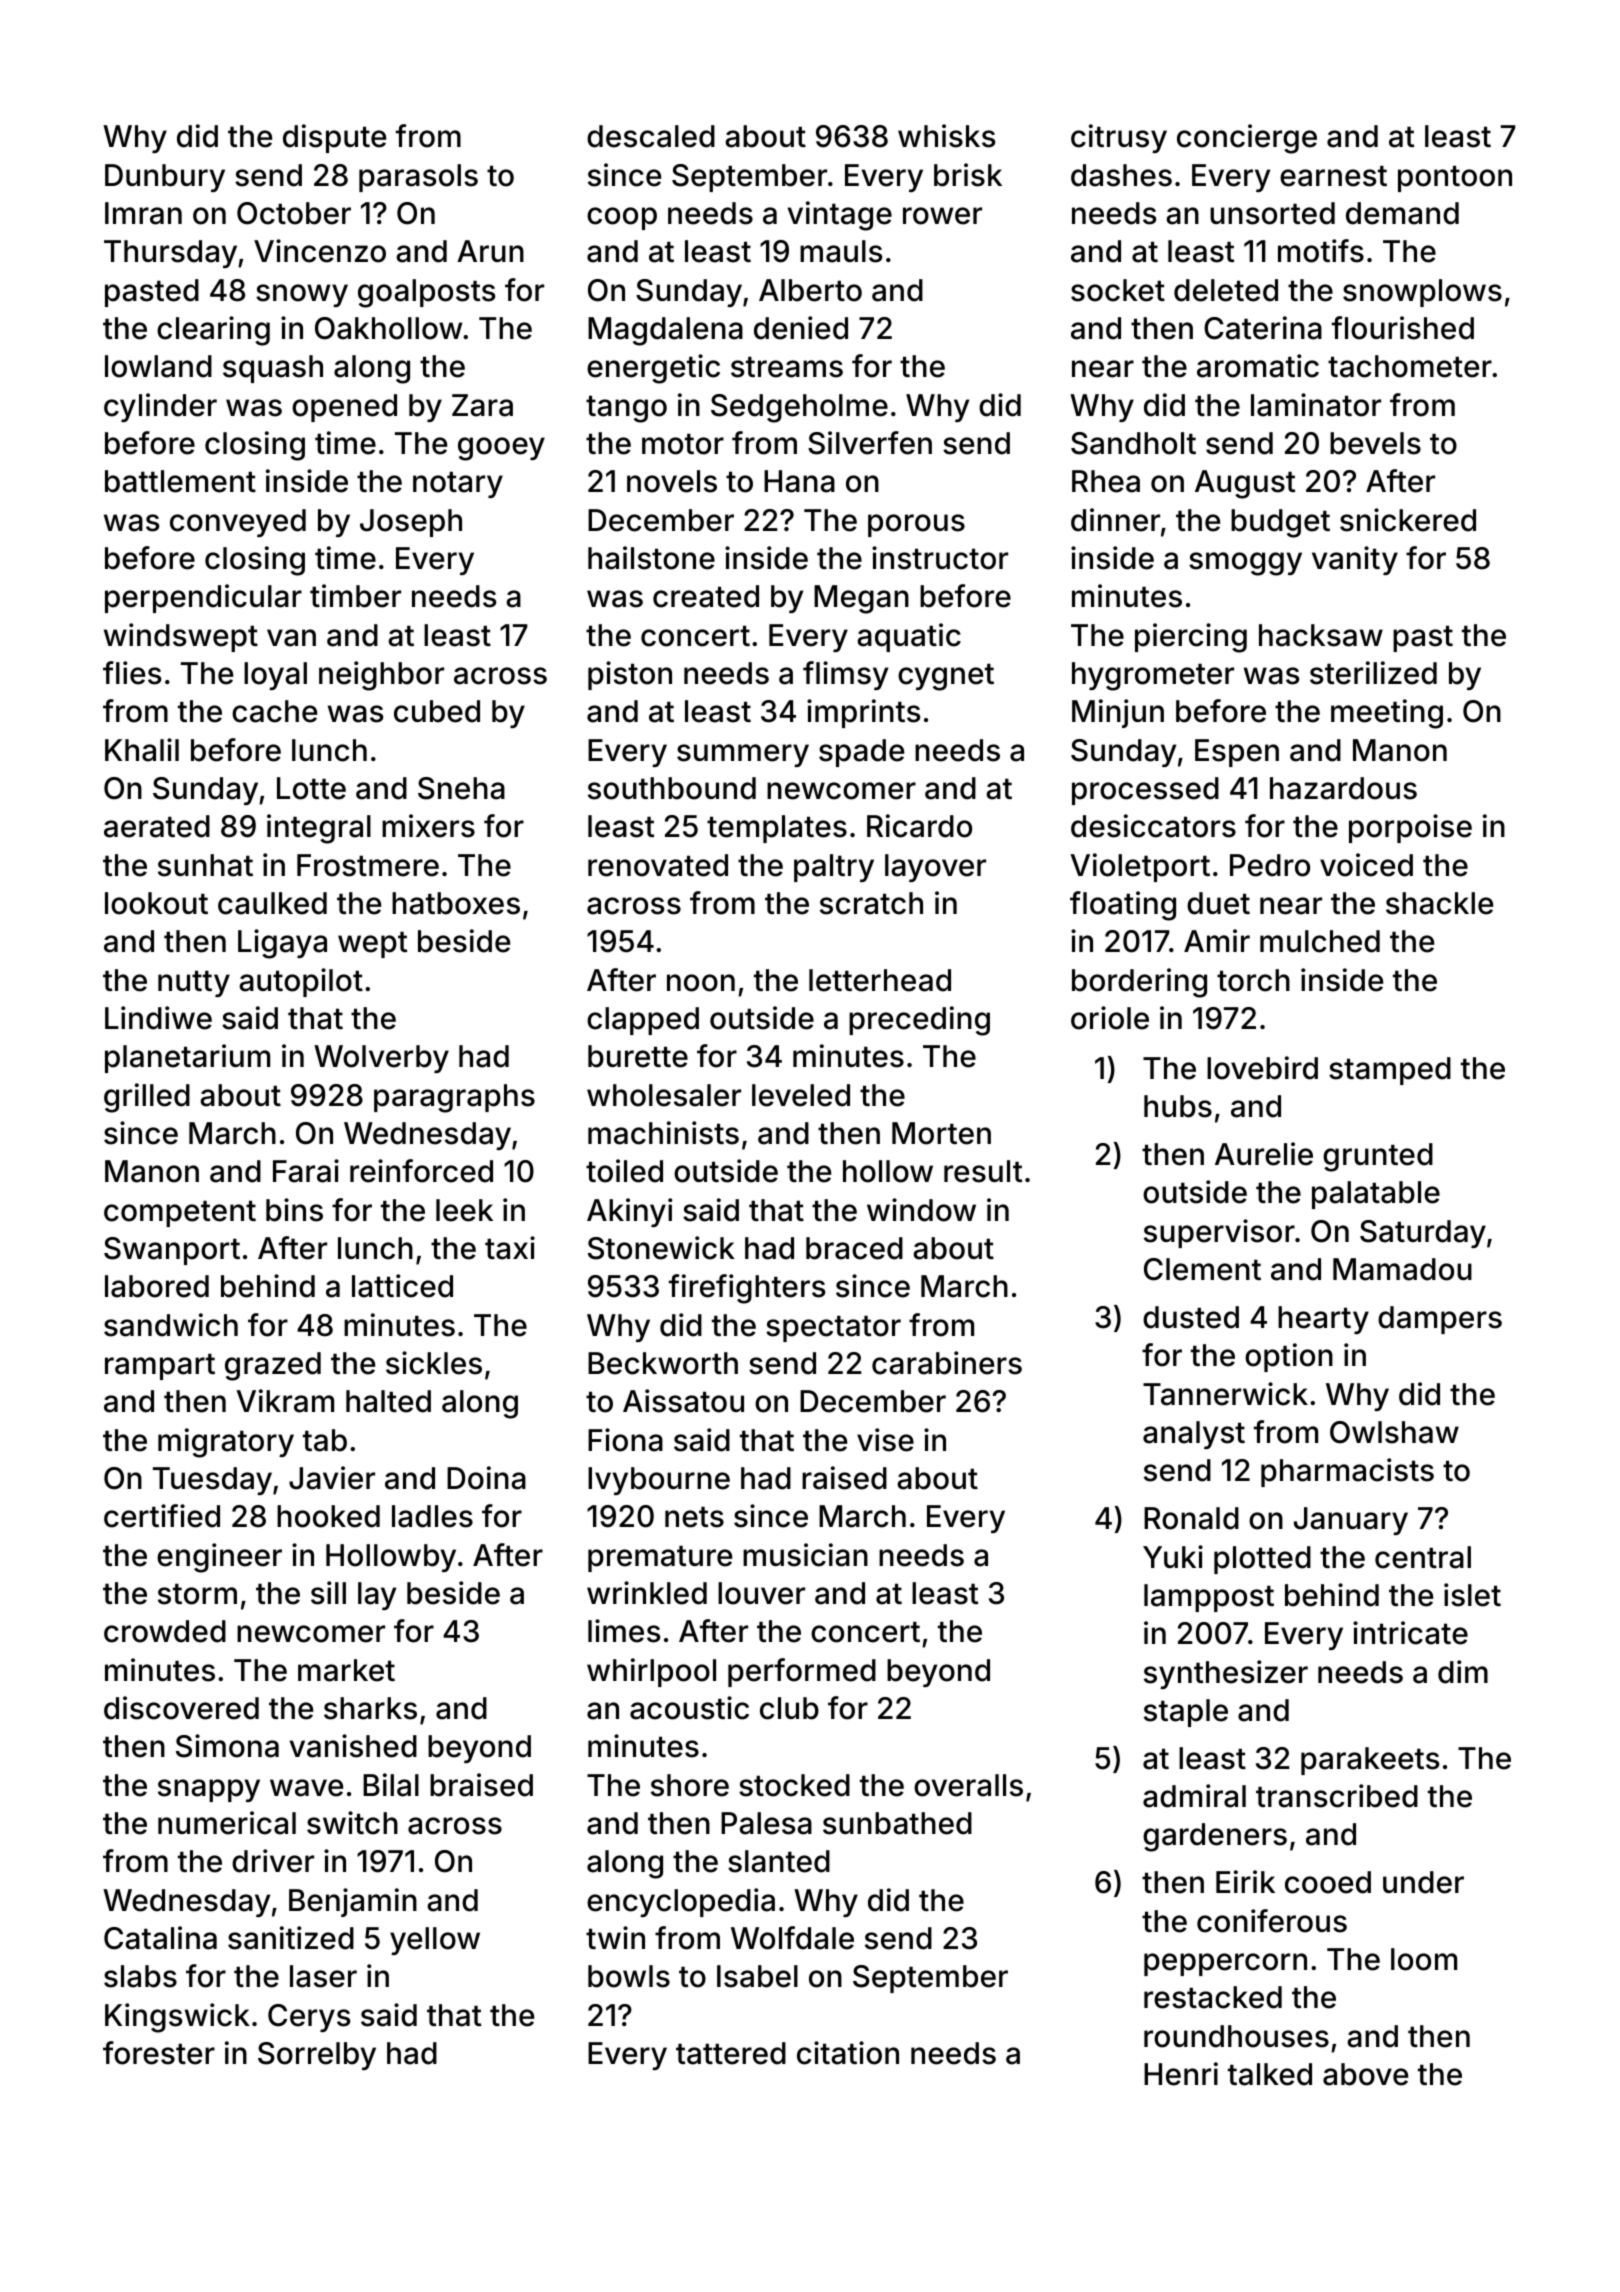 This screenshot has height=2292, width=1620. Describe the element at coordinates (1191, 638) in the screenshot. I see `piercing` at that location.
